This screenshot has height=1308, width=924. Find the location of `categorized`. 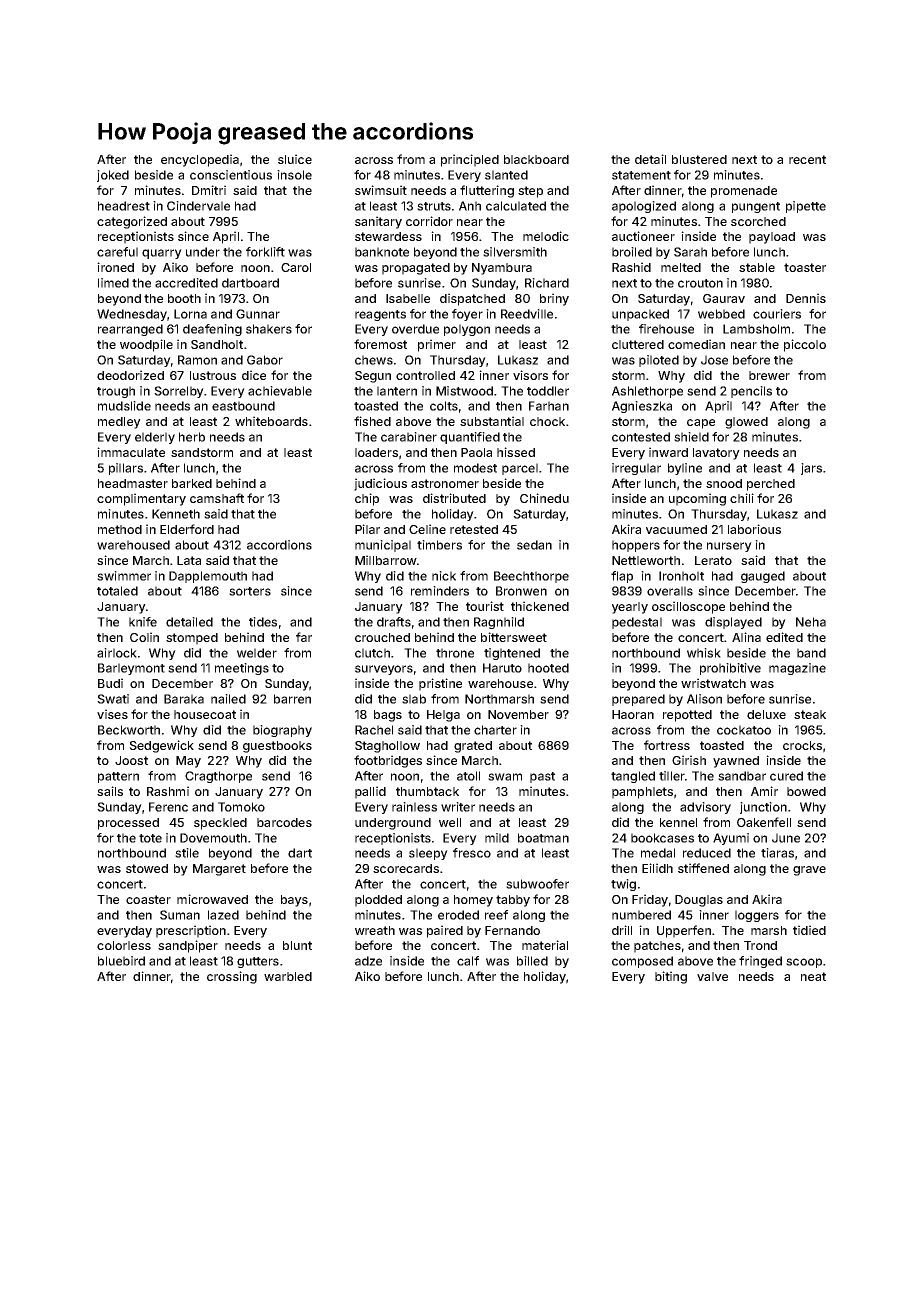

categorized is located at coordinates (132, 222).
